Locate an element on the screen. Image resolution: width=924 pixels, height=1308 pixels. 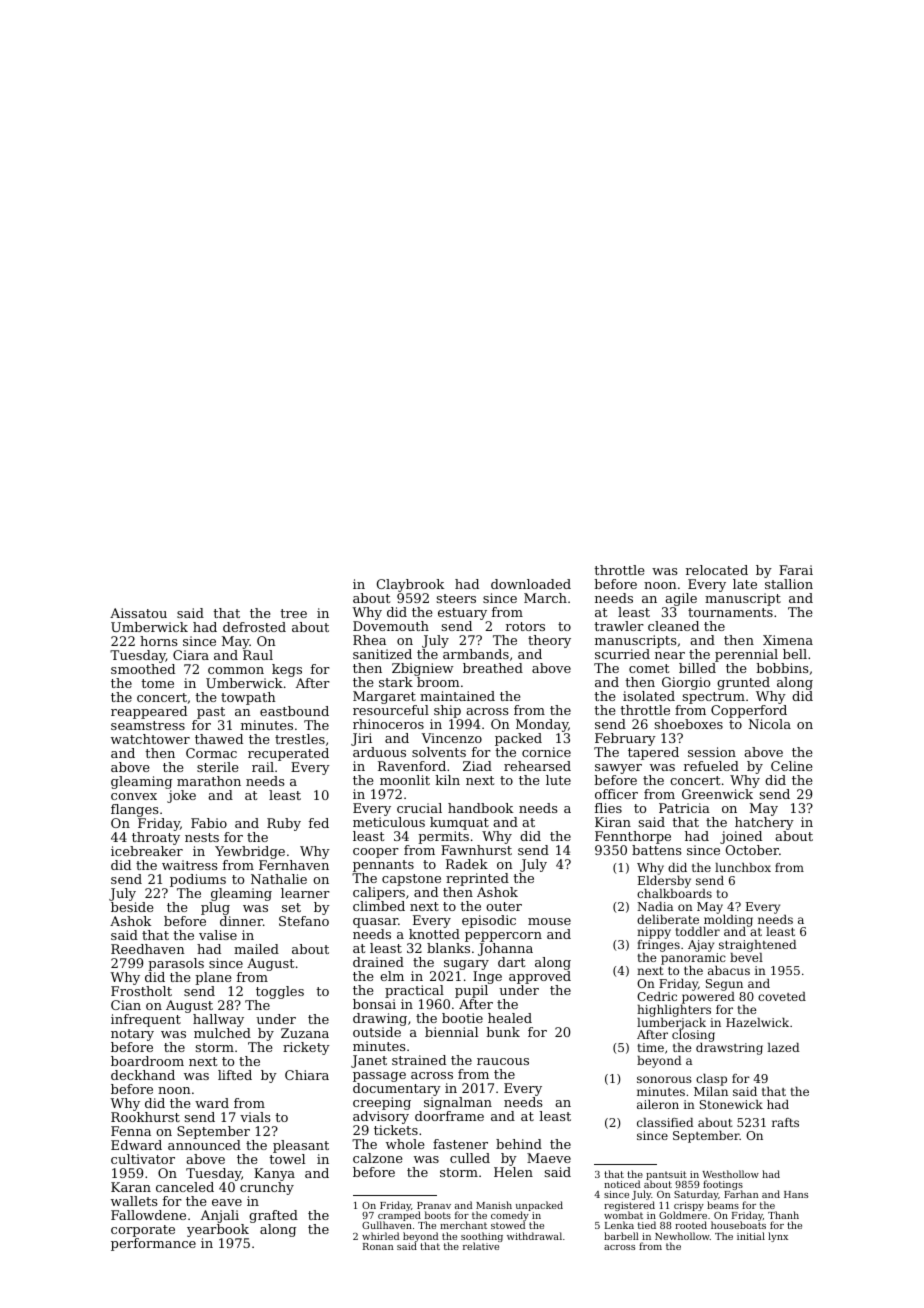
Ronan is located at coordinates (378, 1246).
